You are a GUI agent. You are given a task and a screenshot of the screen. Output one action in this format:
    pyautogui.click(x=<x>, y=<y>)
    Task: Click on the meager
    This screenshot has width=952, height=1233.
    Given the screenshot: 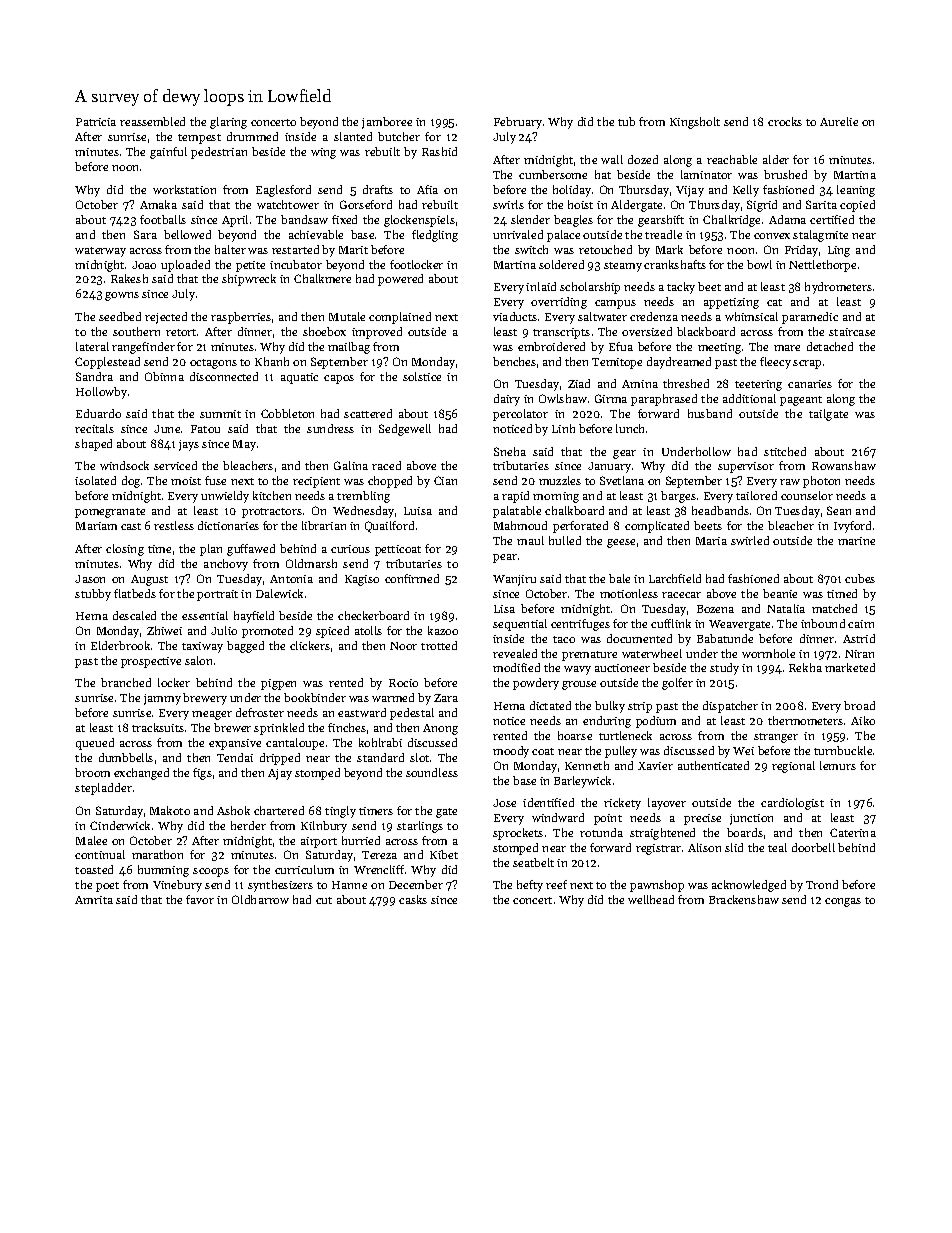 What is the action you would take?
    pyautogui.click(x=212, y=715)
